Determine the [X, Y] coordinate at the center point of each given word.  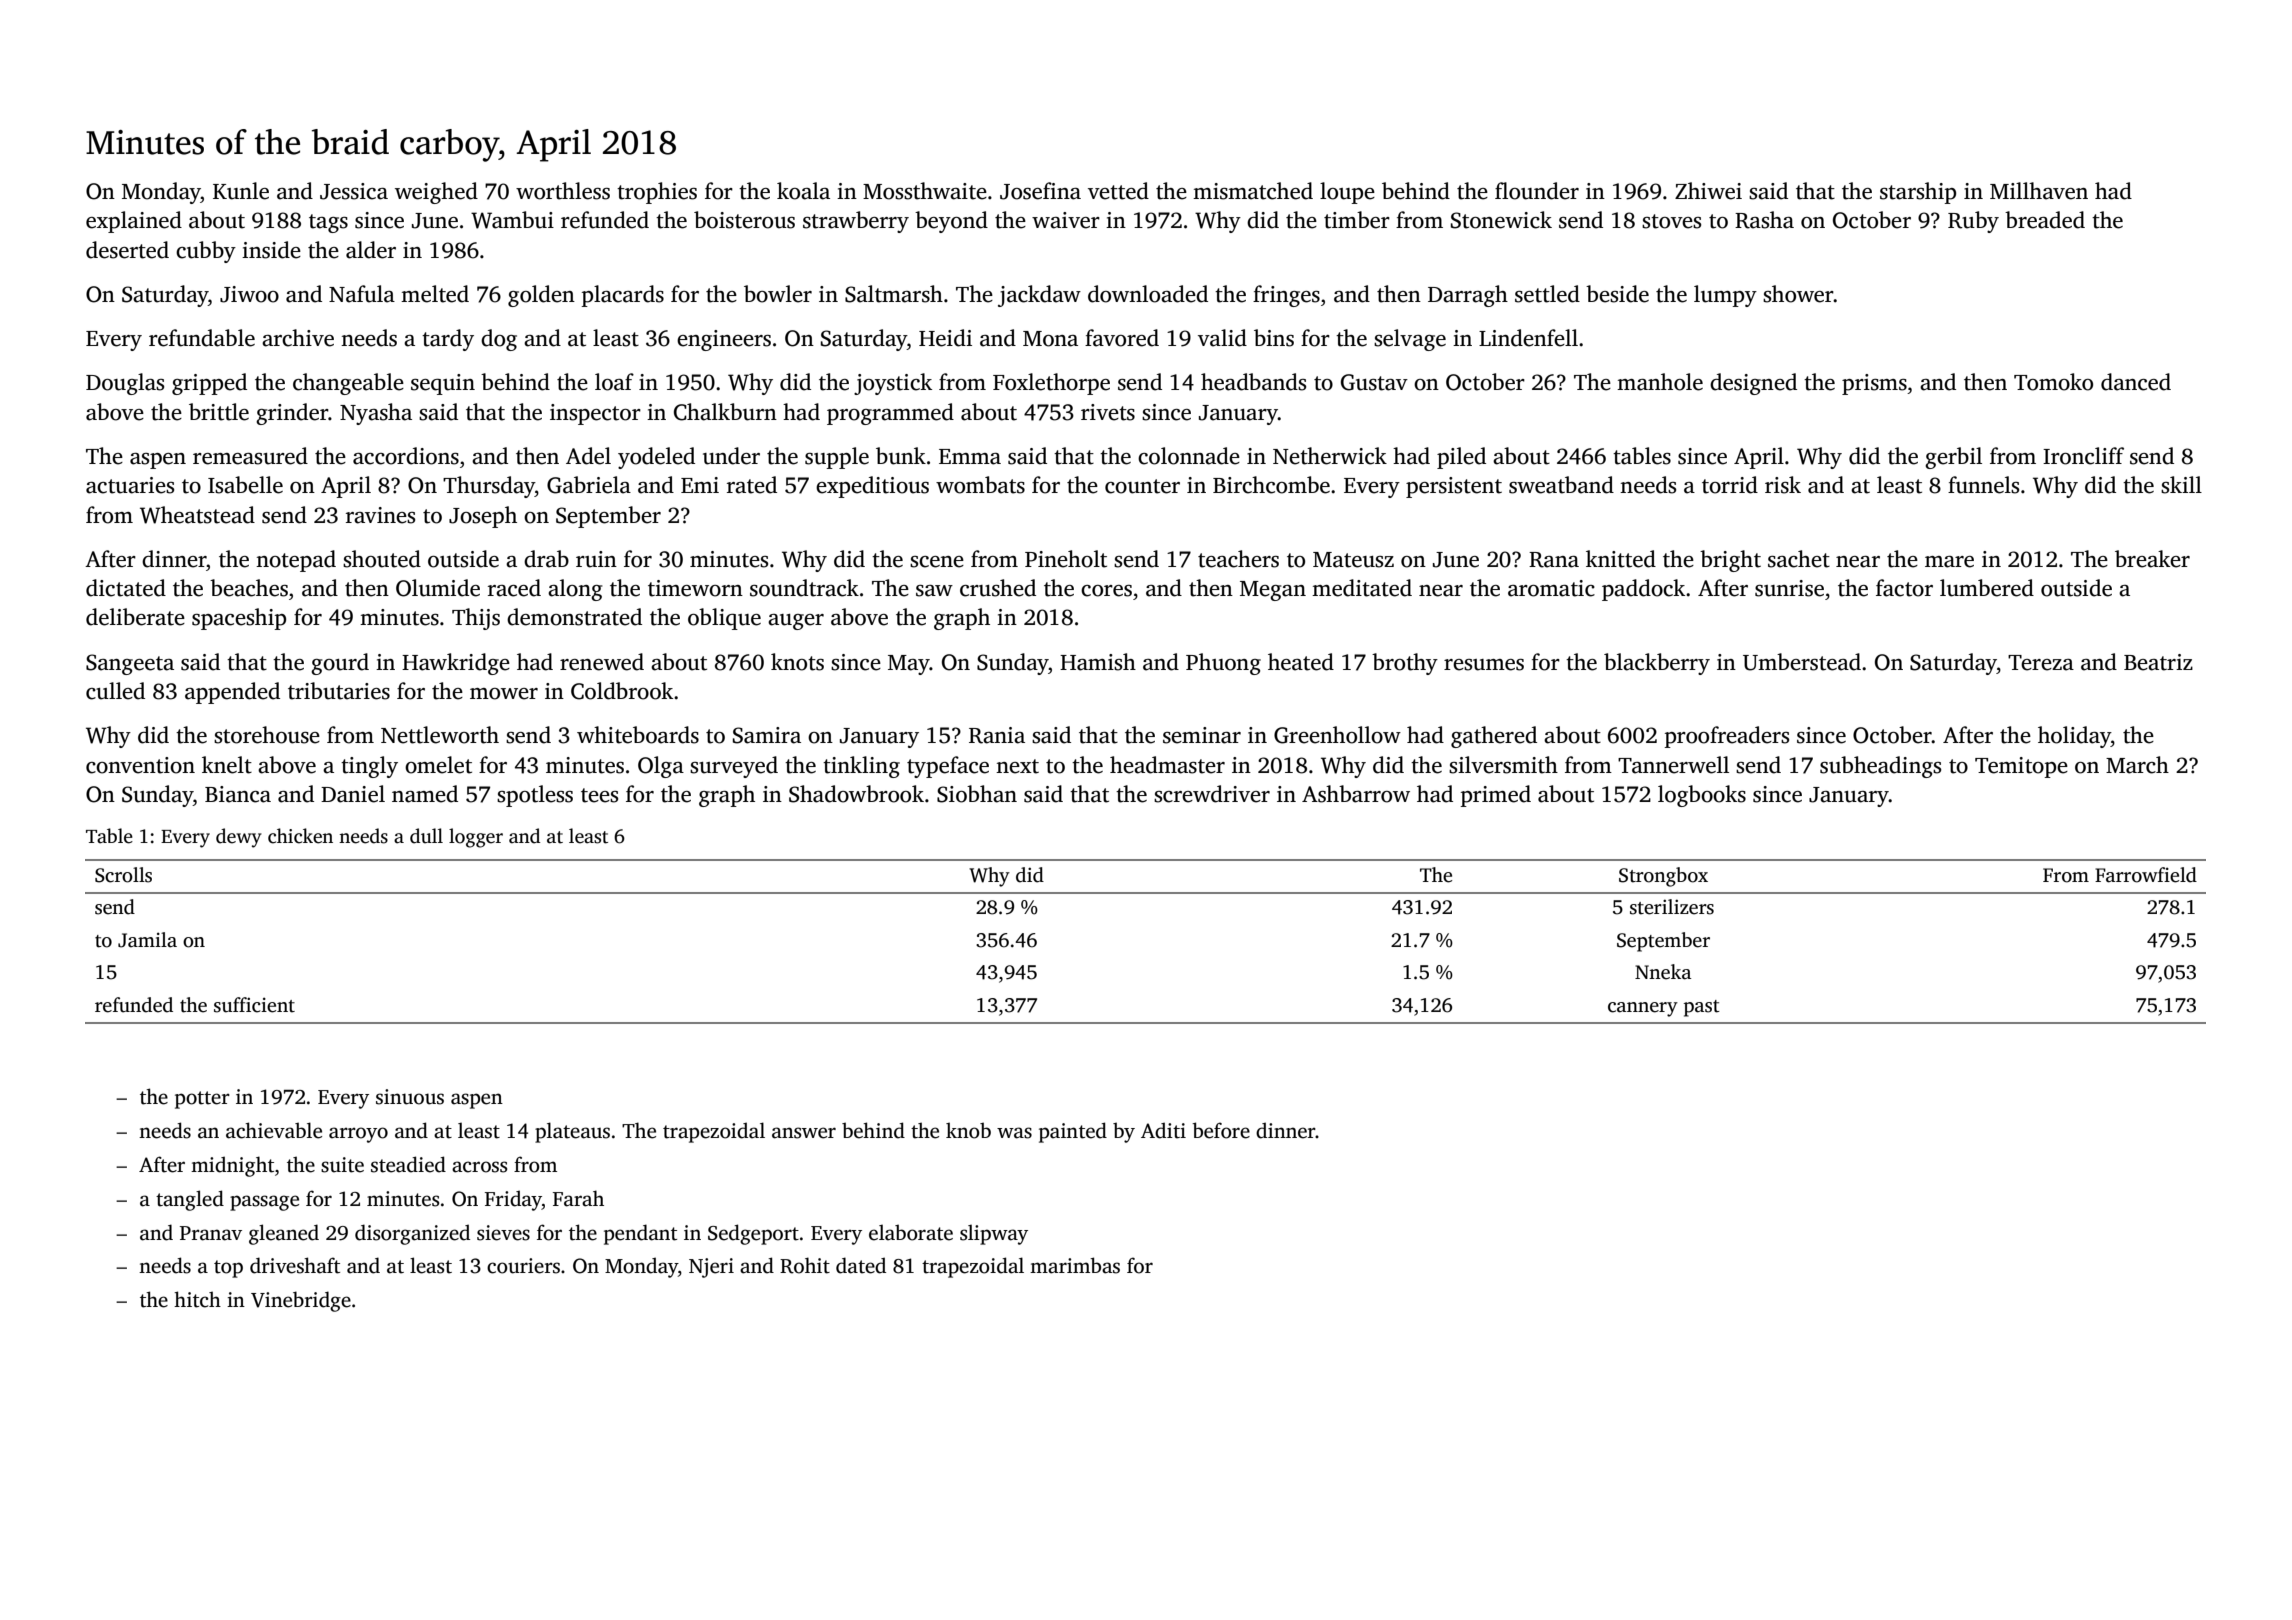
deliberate [135, 617]
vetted [1118, 191]
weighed [436, 193]
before [1221, 1130]
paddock [1643, 590]
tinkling [861, 767]
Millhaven [2039, 191]
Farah [578, 1198]
